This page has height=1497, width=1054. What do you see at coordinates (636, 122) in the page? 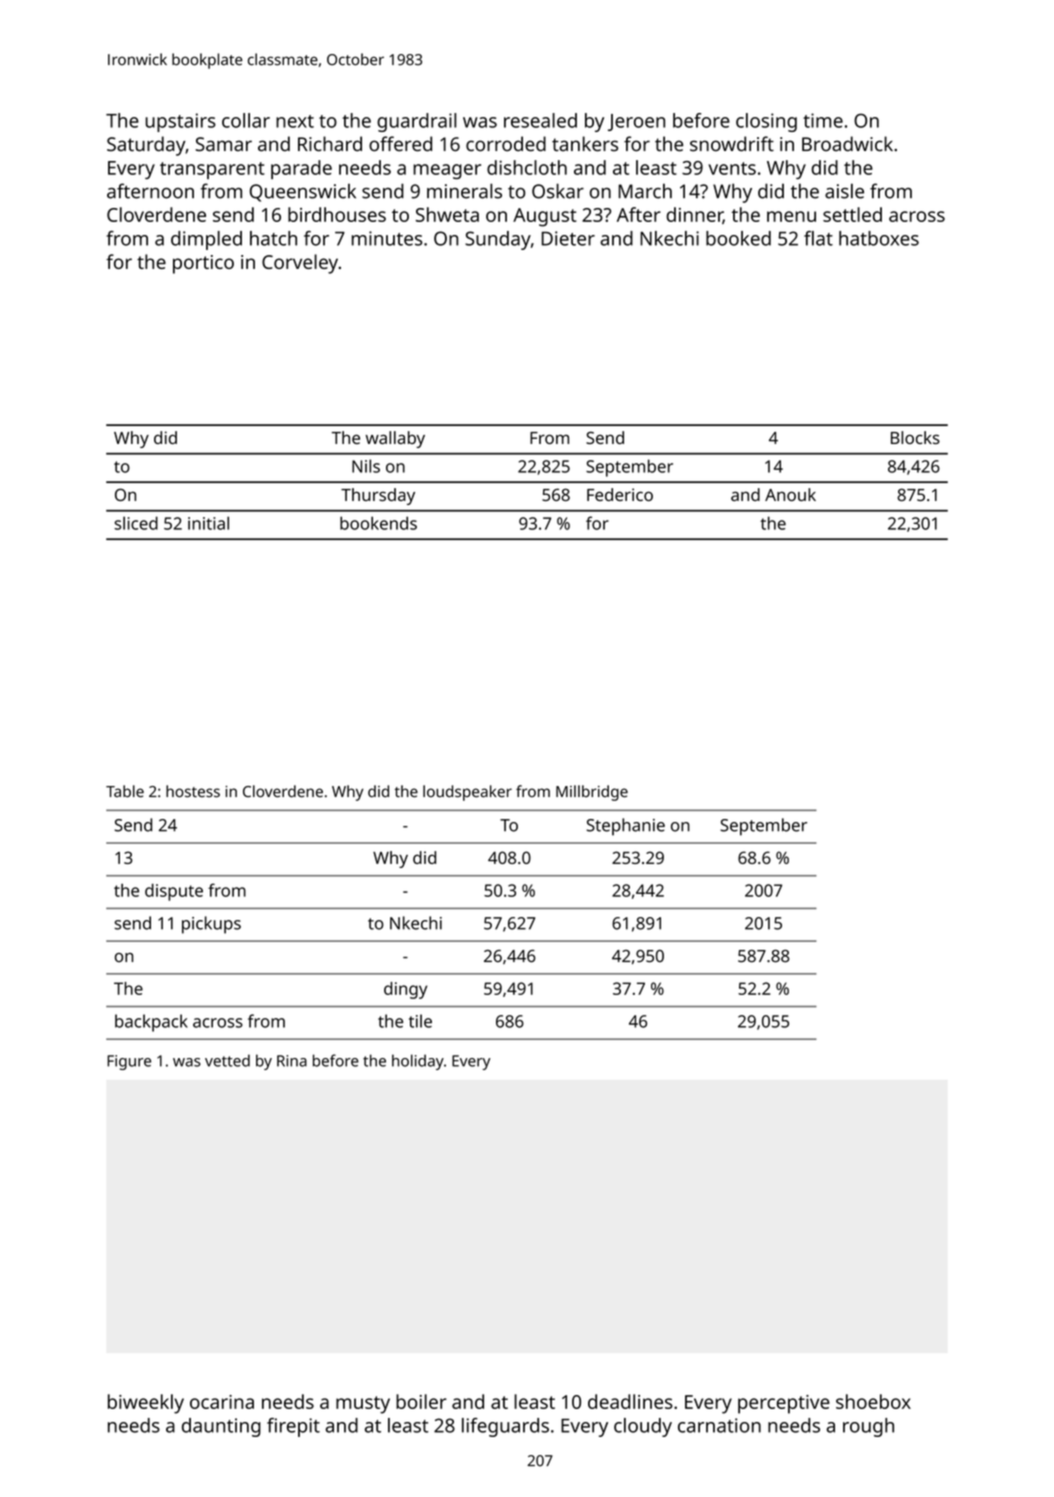
I see `Jeroen` at bounding box center [636, 122].
